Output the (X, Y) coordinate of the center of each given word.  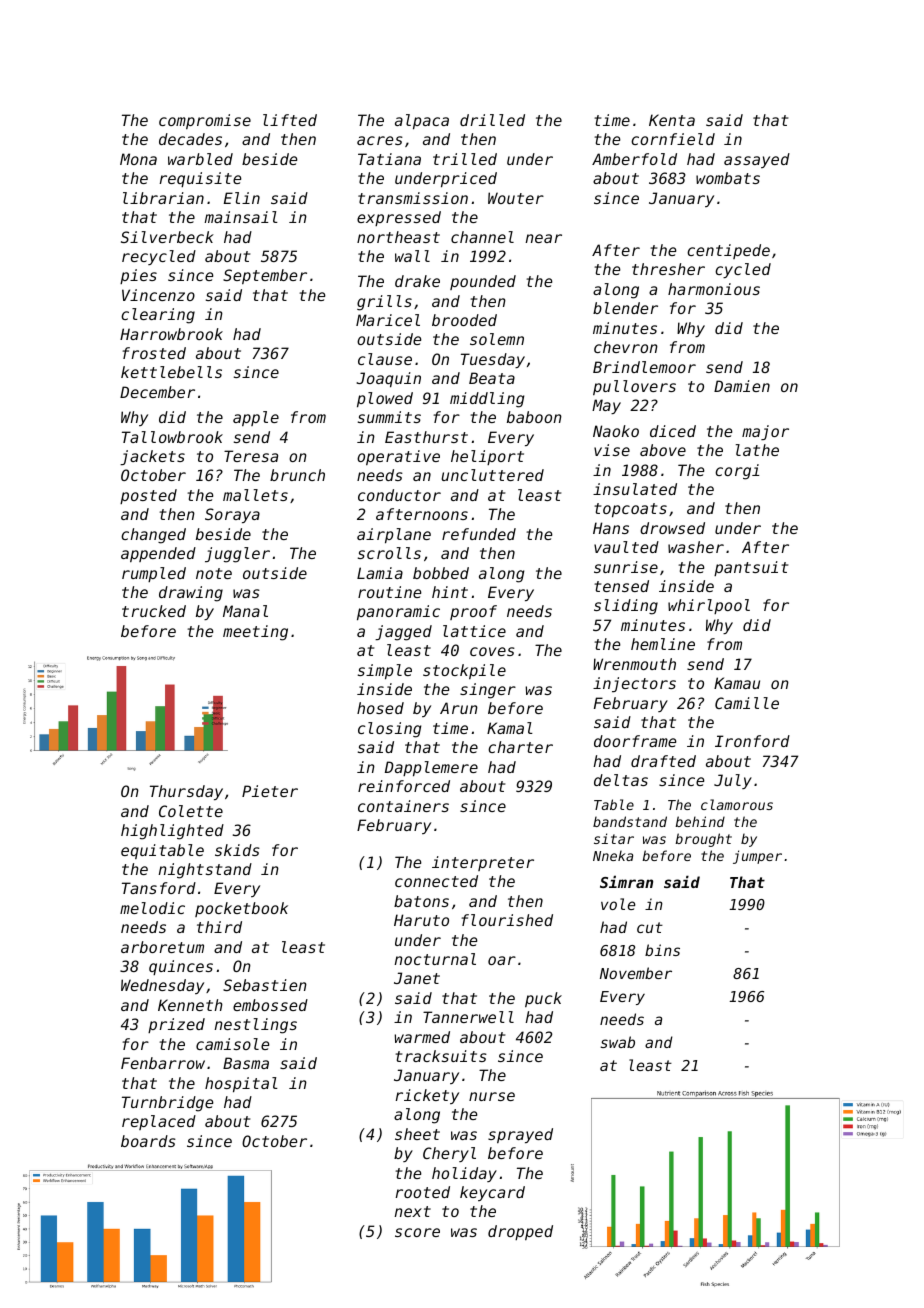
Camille (747, 703)
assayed (757, 160)
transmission (413, 198)
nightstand (205, 871)
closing (389, 730)
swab (617, 1042)
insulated (635, 489)
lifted (290, 120)
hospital (241, 1084)
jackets (152, 457)
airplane (394, 535)
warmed (422, 1037)
